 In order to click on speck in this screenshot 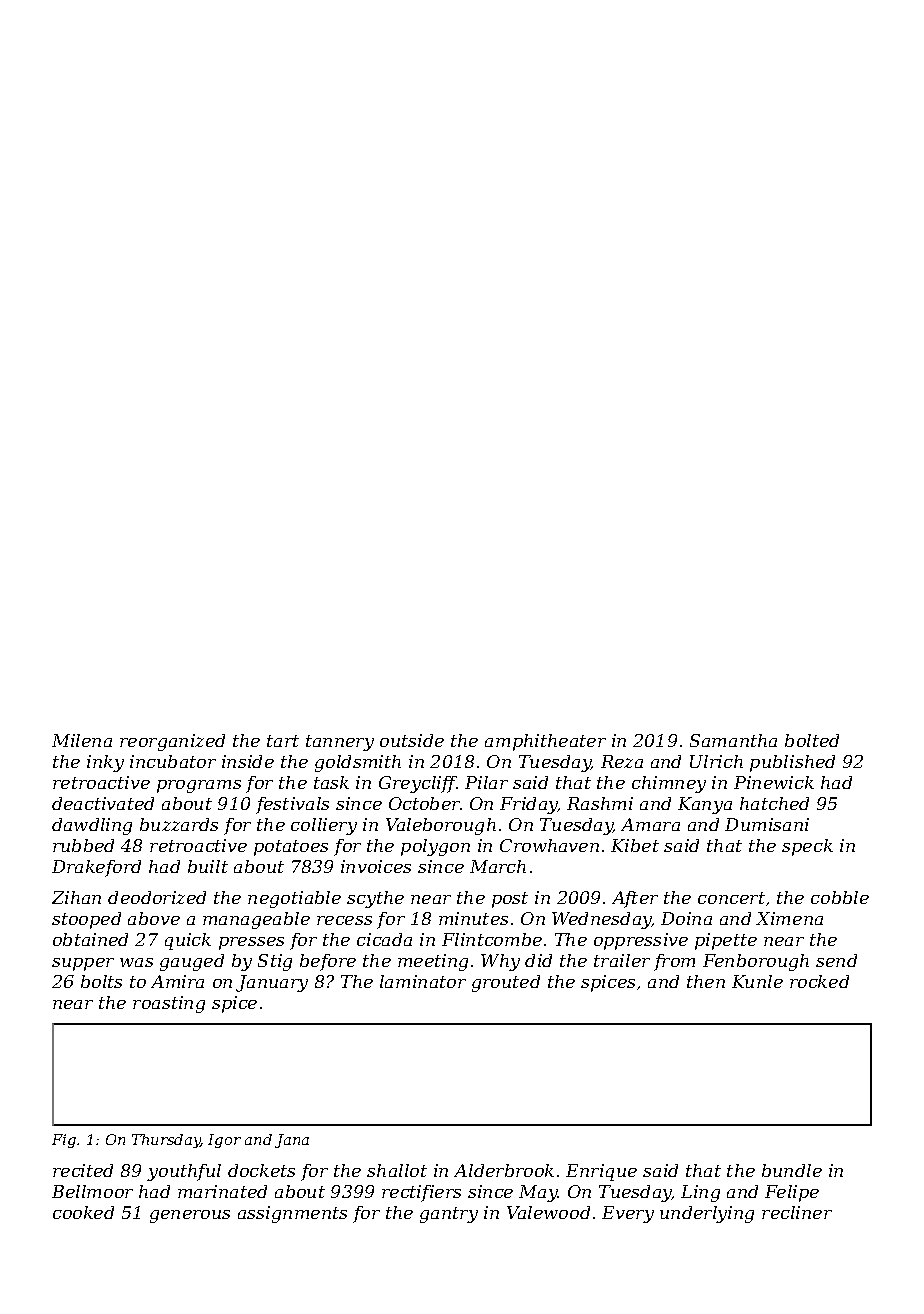, I will do `click(807, 847)`.
